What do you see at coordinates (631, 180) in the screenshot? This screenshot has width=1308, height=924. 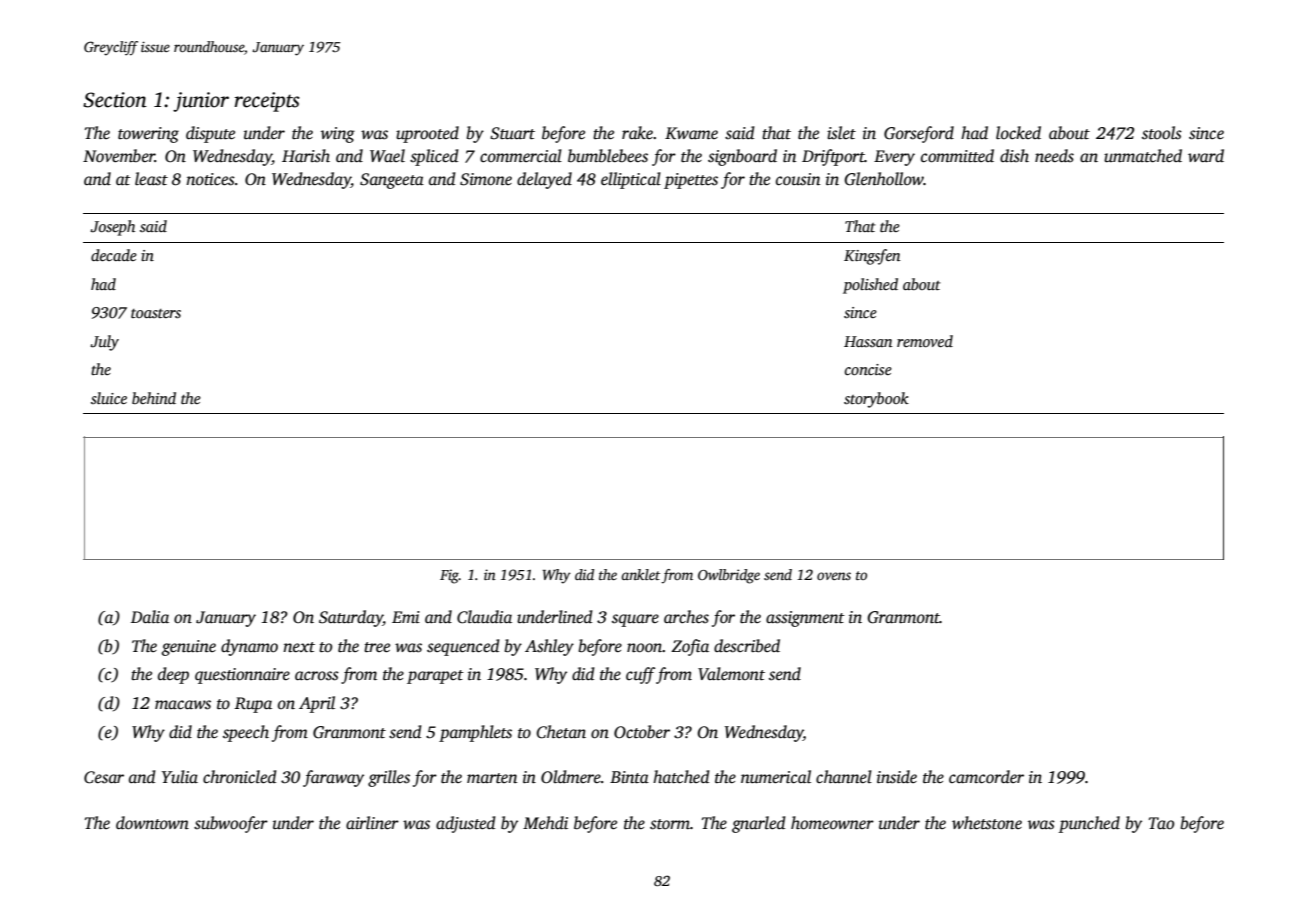 I see `elliptical` at bounding box center [631, 180].
